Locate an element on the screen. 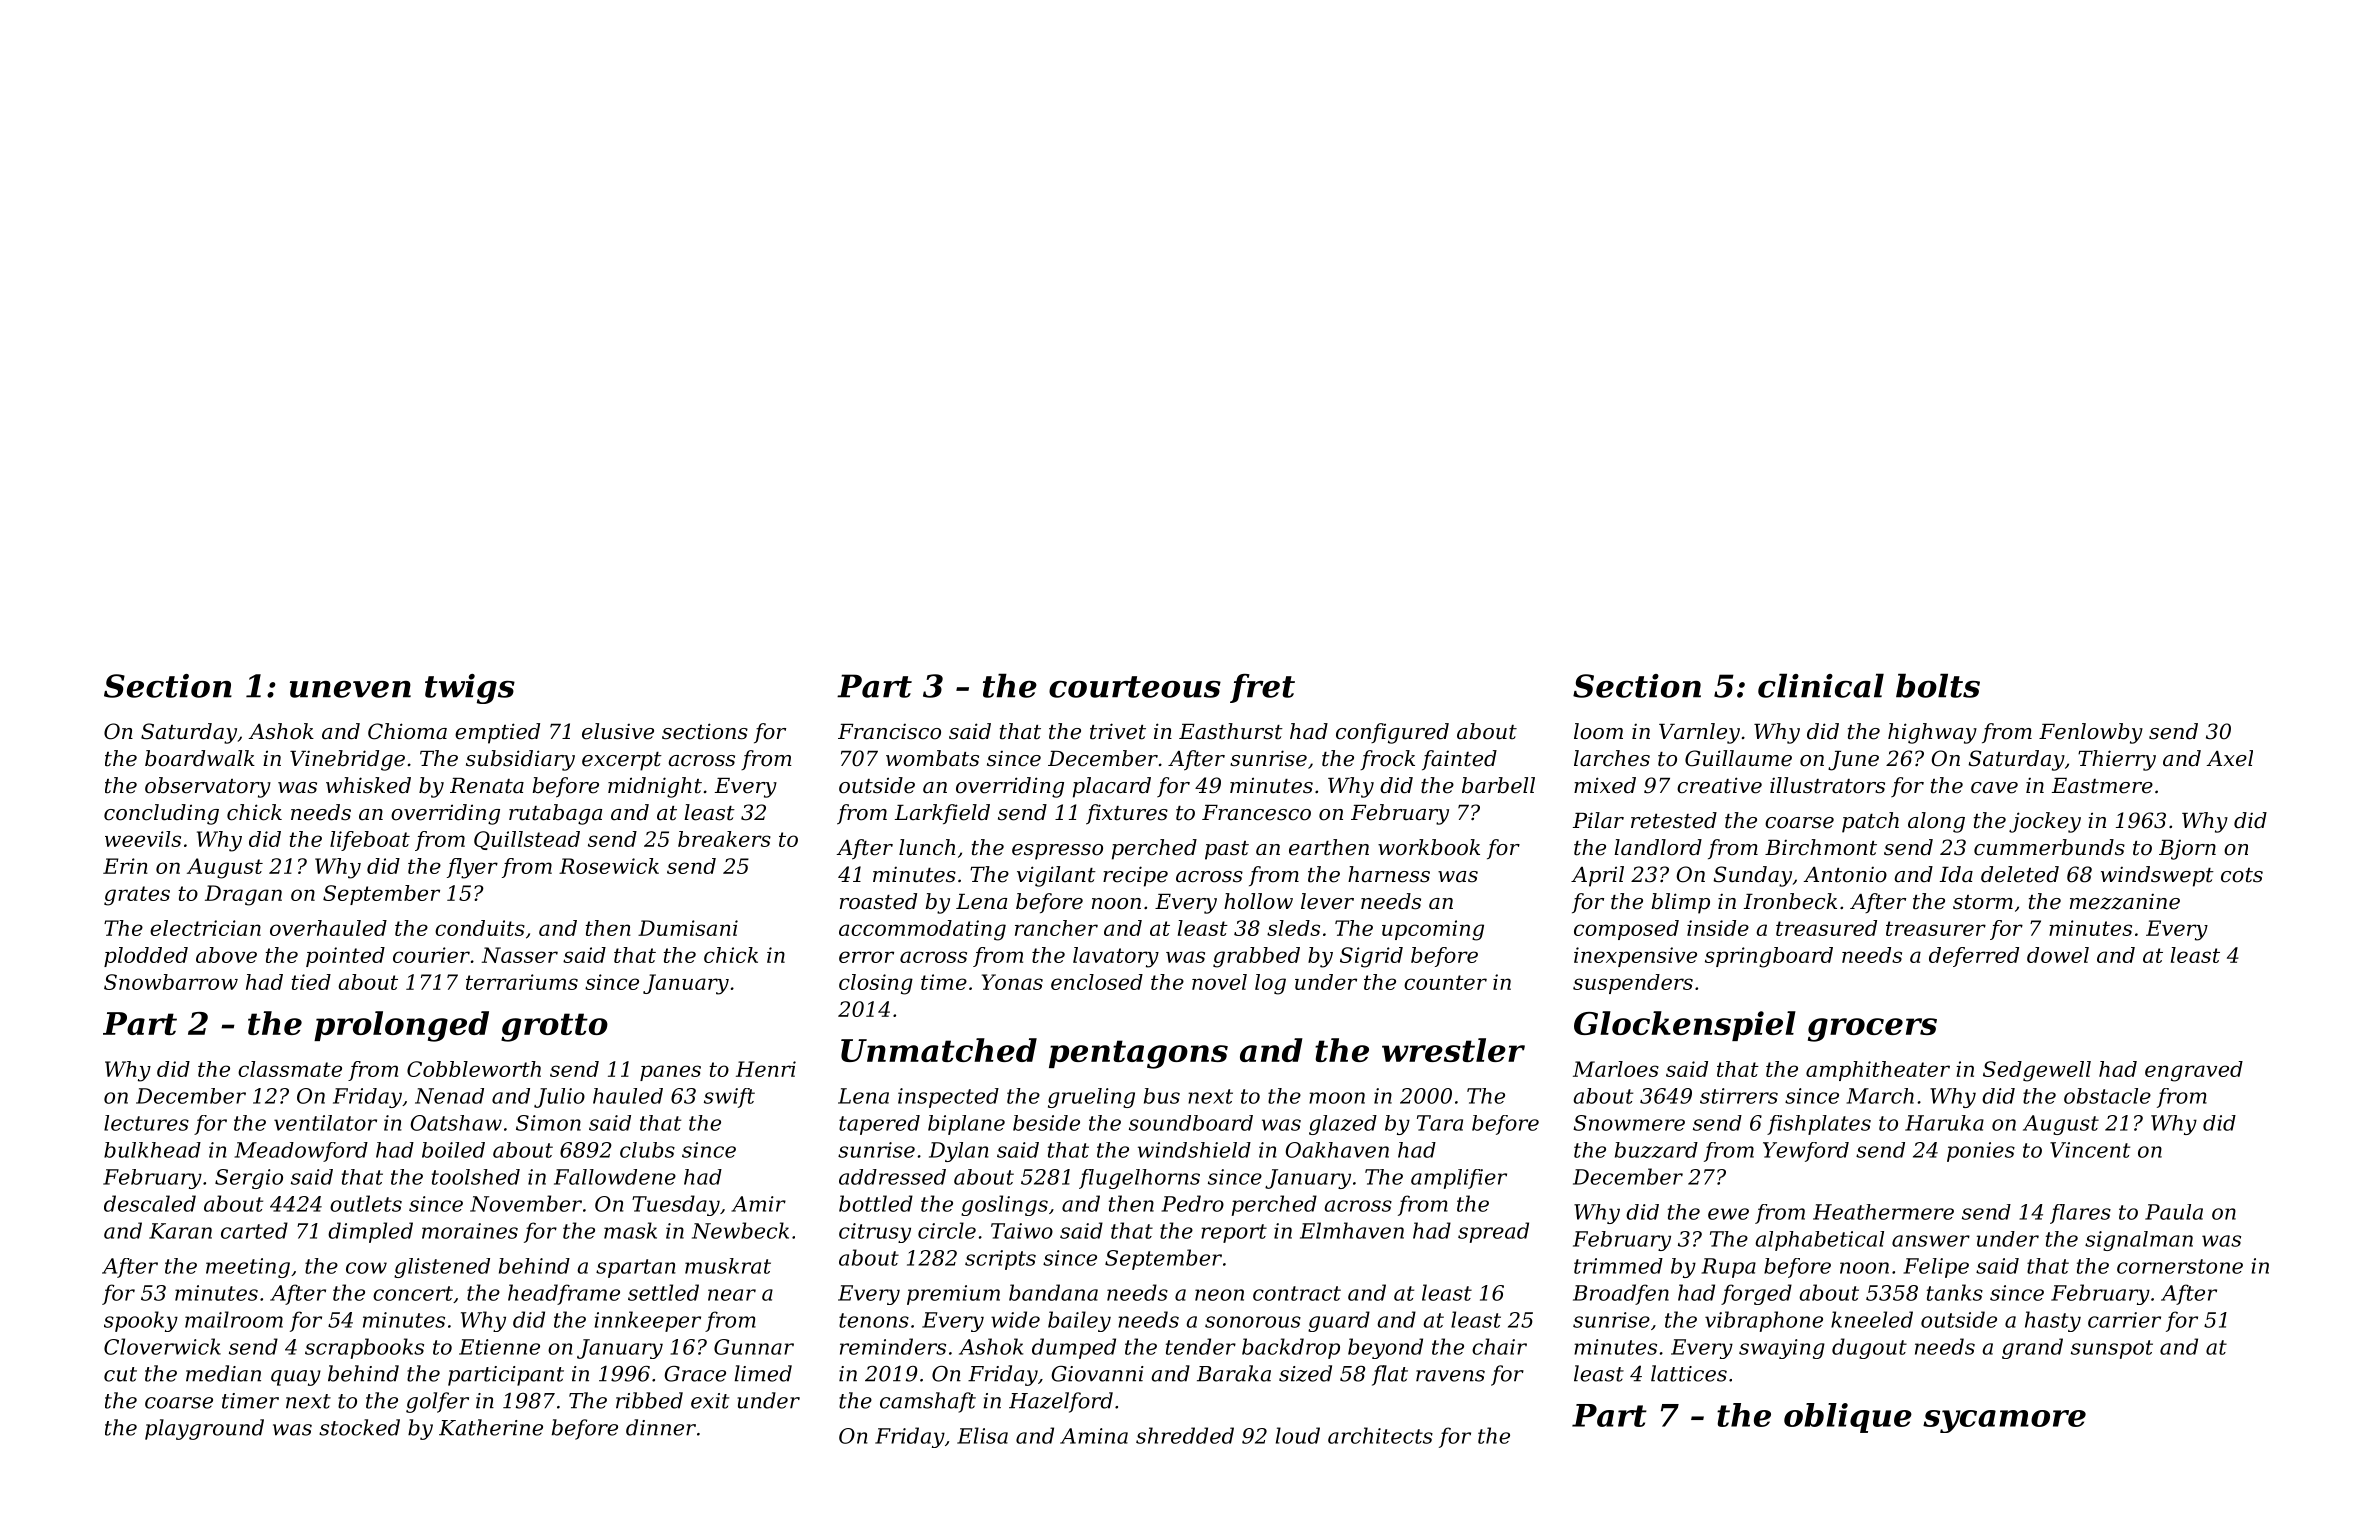  Axel is located at coordinates (2229, 758).
